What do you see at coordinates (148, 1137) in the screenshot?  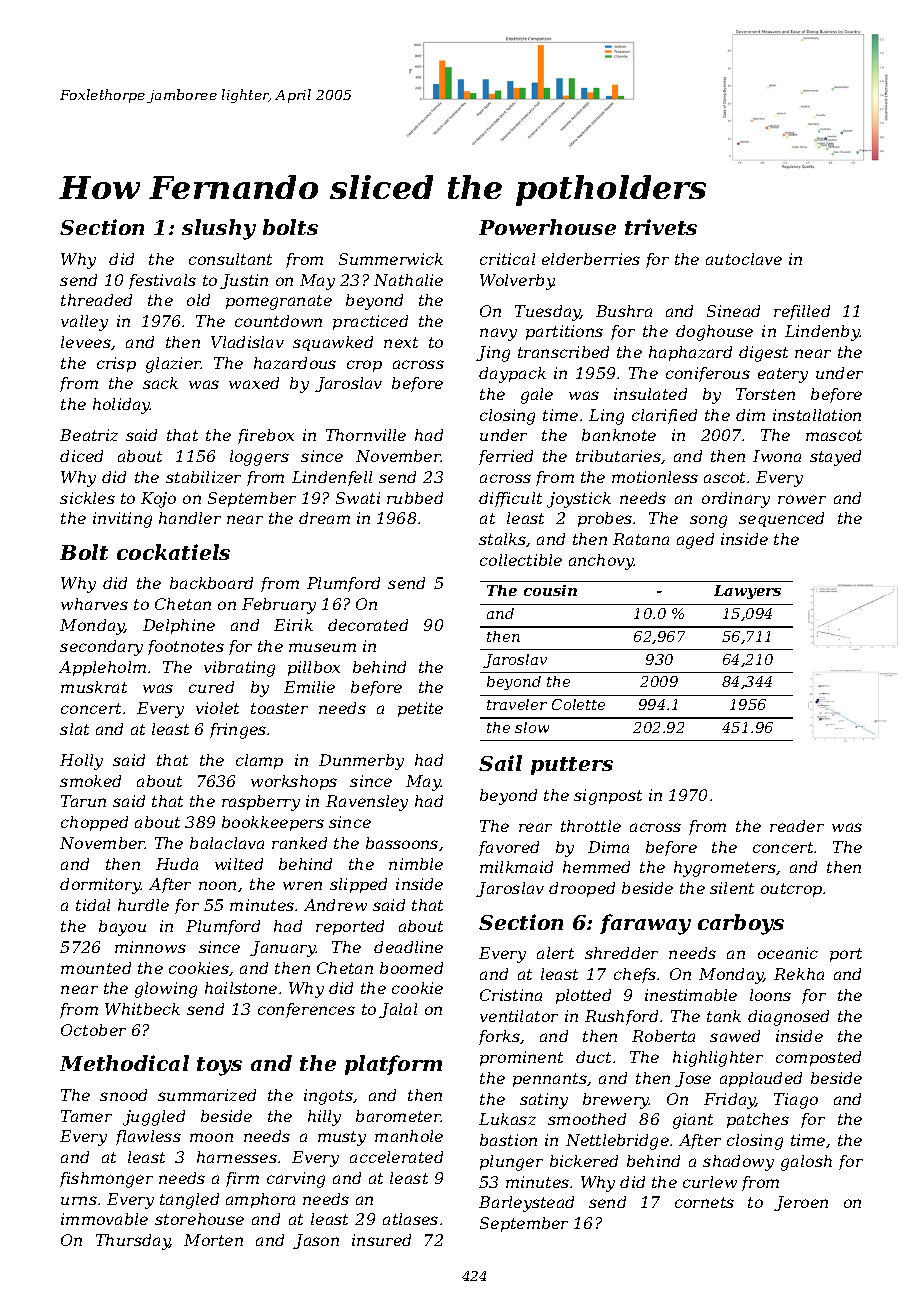 I see `flawless` at bounding box center [148, 1137].
